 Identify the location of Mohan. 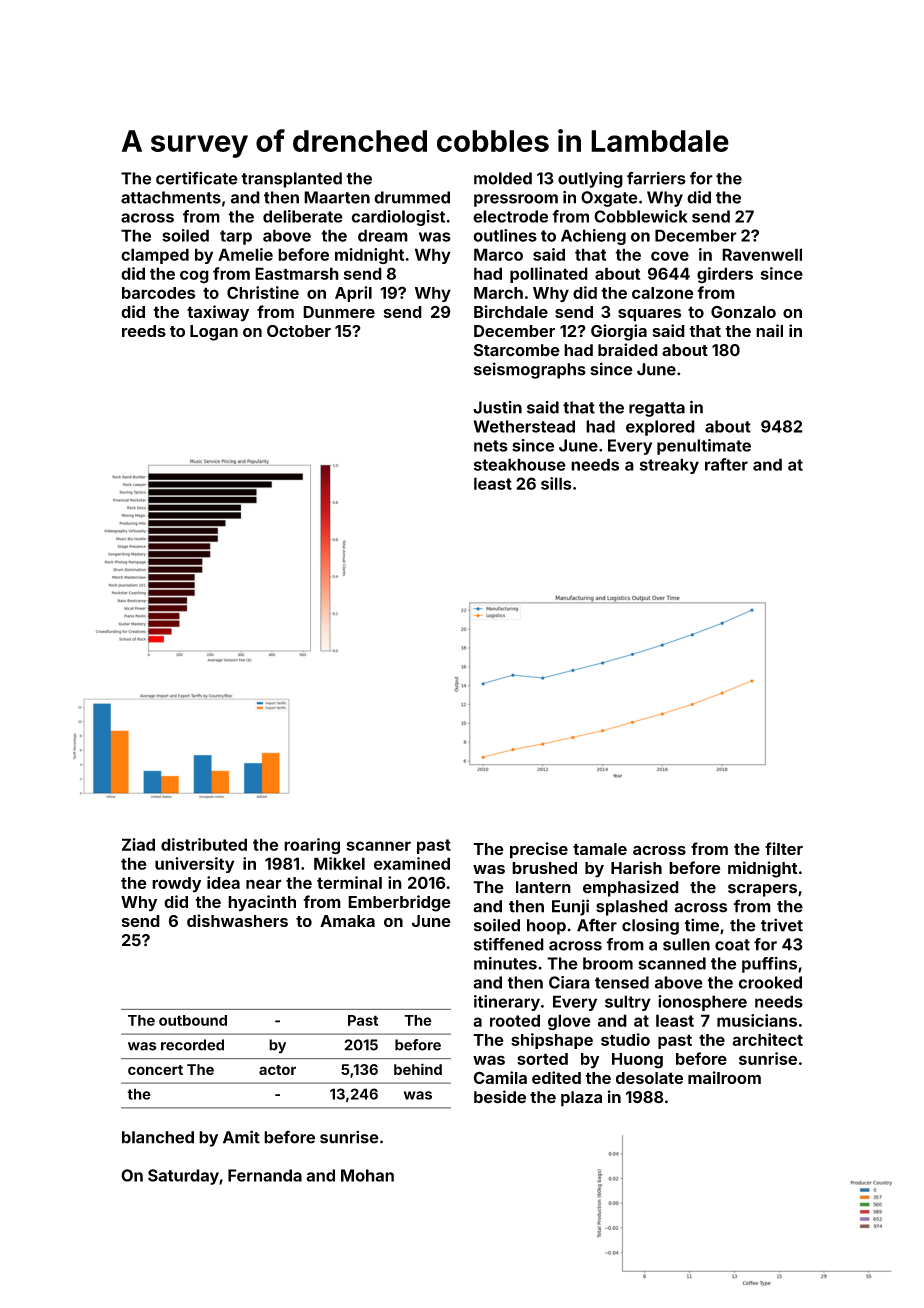
(367, 1175).
